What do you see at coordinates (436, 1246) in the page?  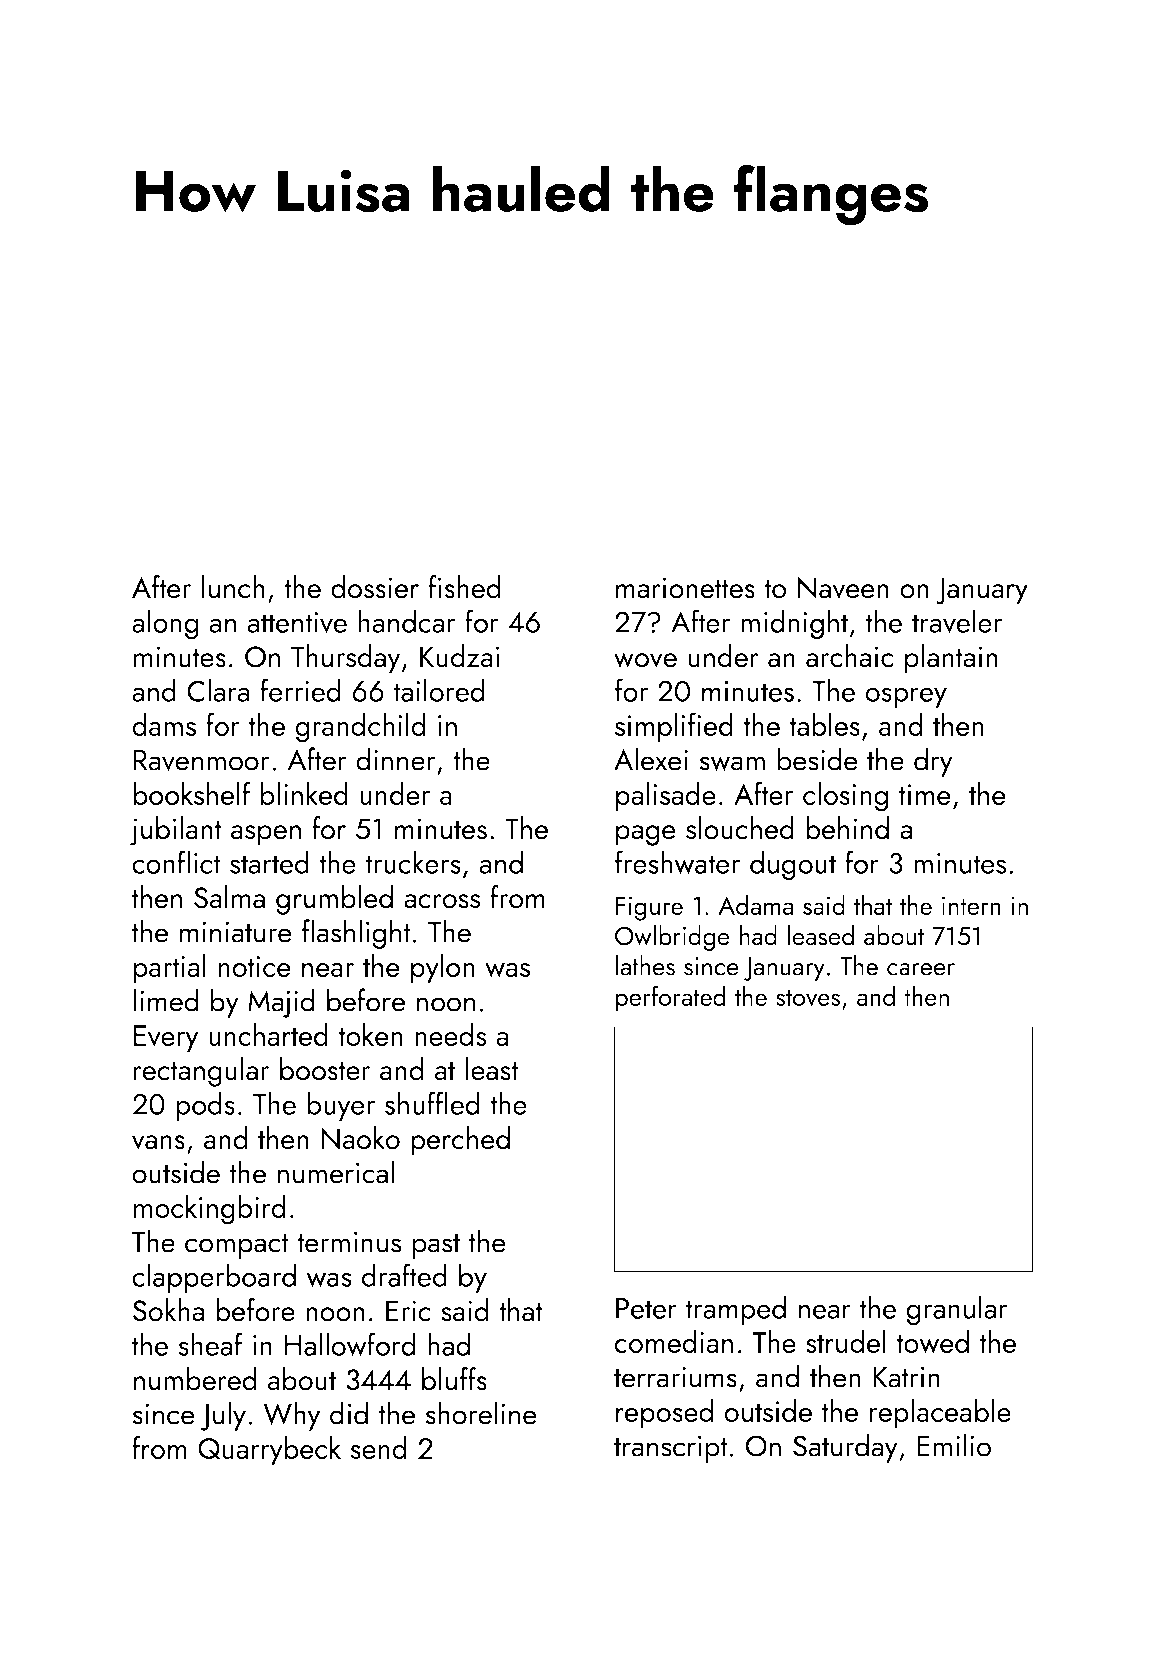 I see `past` at bounding box center [436, 1246].
